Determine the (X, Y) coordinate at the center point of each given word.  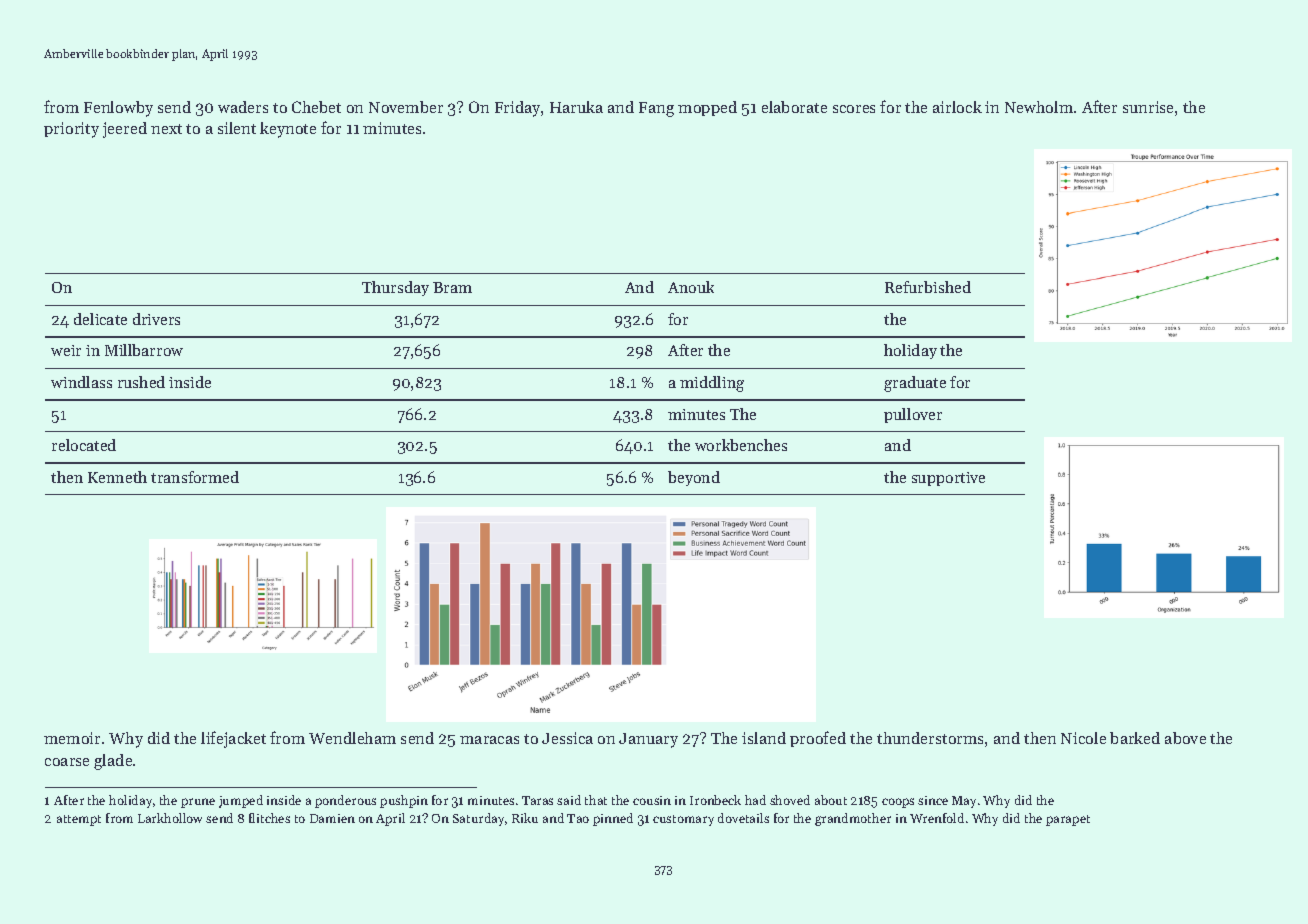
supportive (948, 479)
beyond (694, 478)
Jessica (567, 738)
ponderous (345, 801)
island (764, 738)
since (933, 800)
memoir (72, 738)
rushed (141, 382)
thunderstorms (930, 738)
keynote (288, 130)
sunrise (1148, 107)
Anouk (691, 287)
